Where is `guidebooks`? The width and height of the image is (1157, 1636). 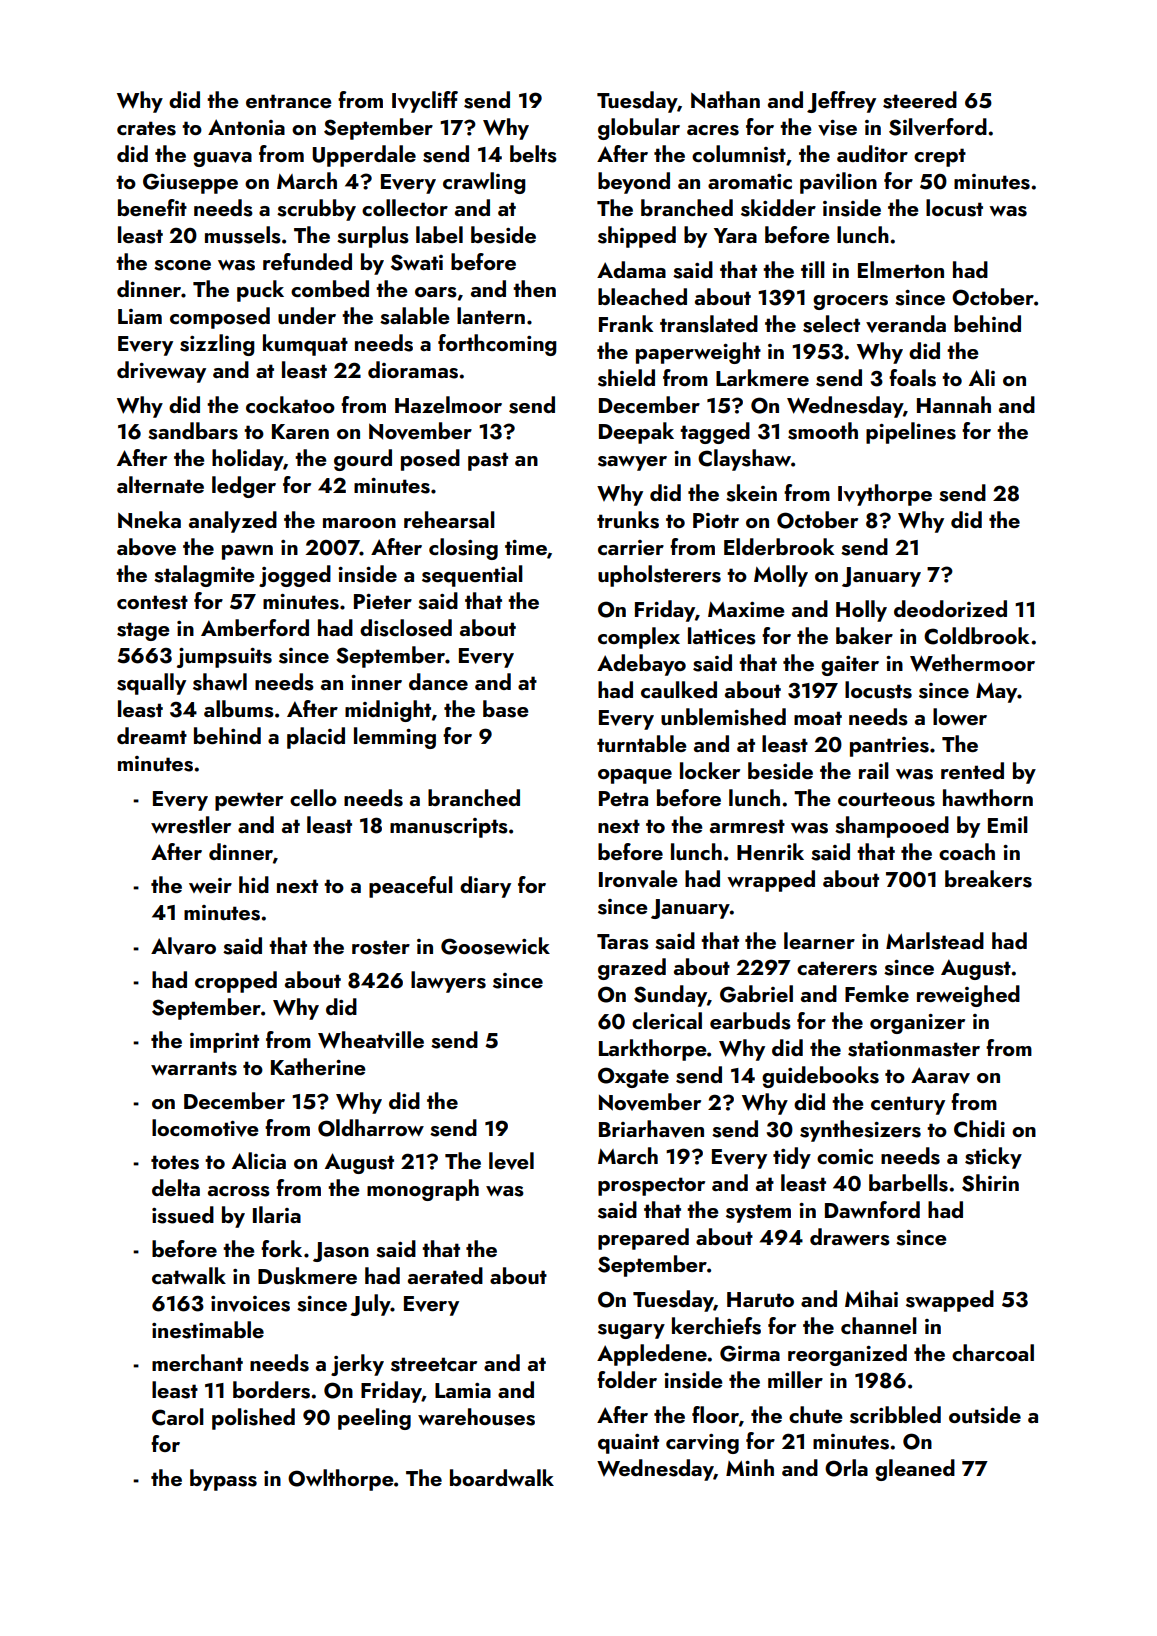 guidebooks is located at coordinates (820, 1077).
